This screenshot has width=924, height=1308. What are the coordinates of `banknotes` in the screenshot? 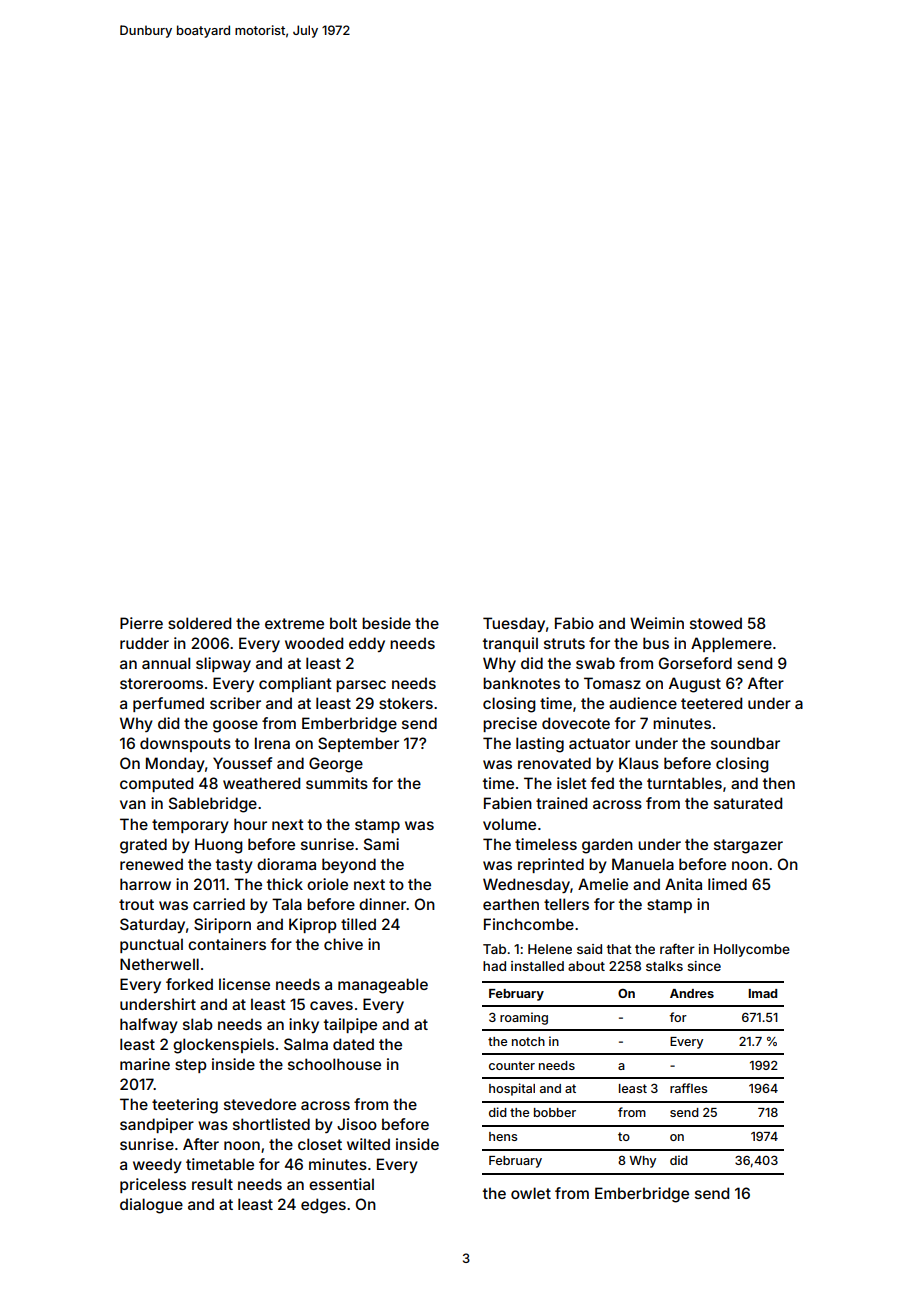 It's located at (521, 683).
